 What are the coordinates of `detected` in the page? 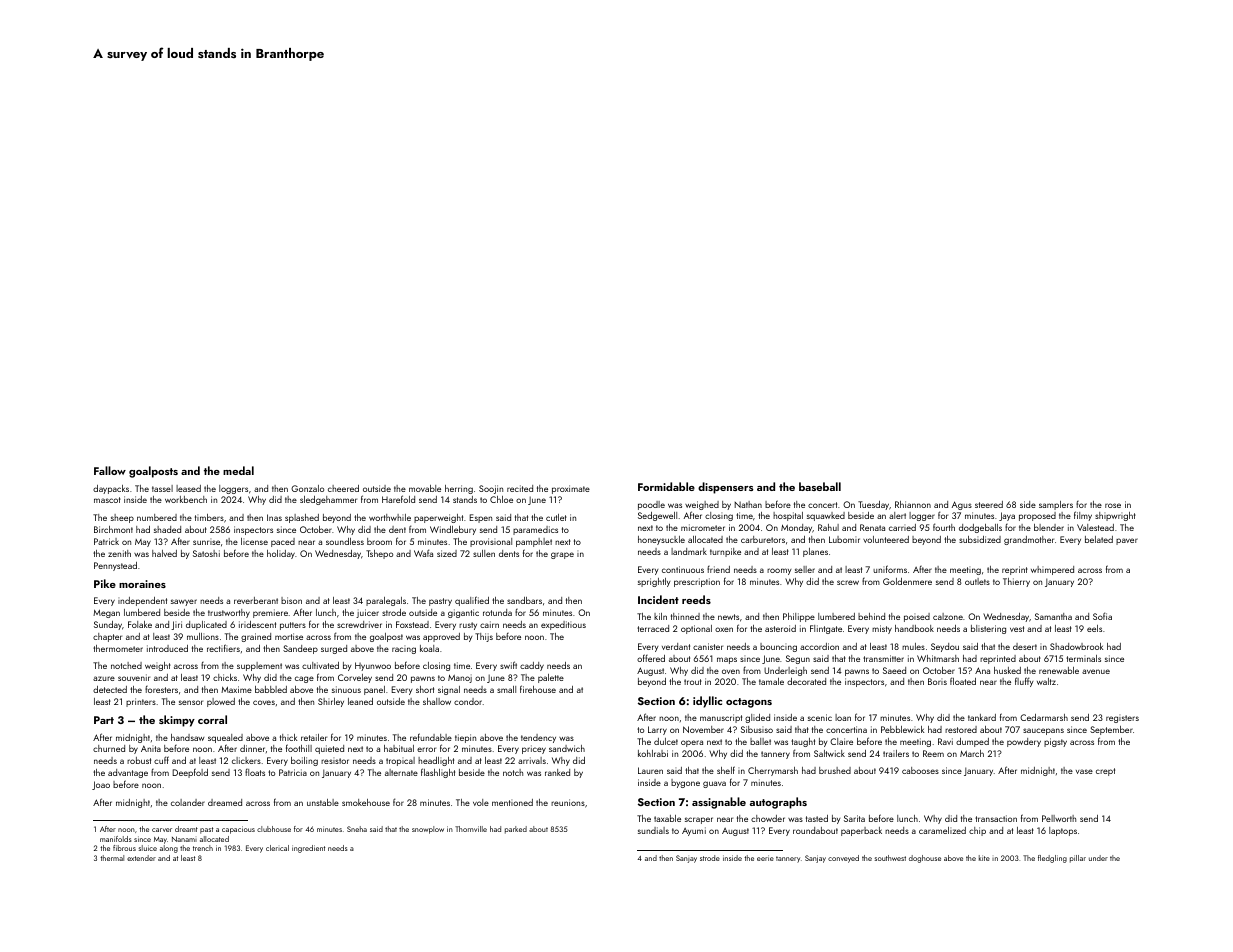 It's located at (110, 689).
